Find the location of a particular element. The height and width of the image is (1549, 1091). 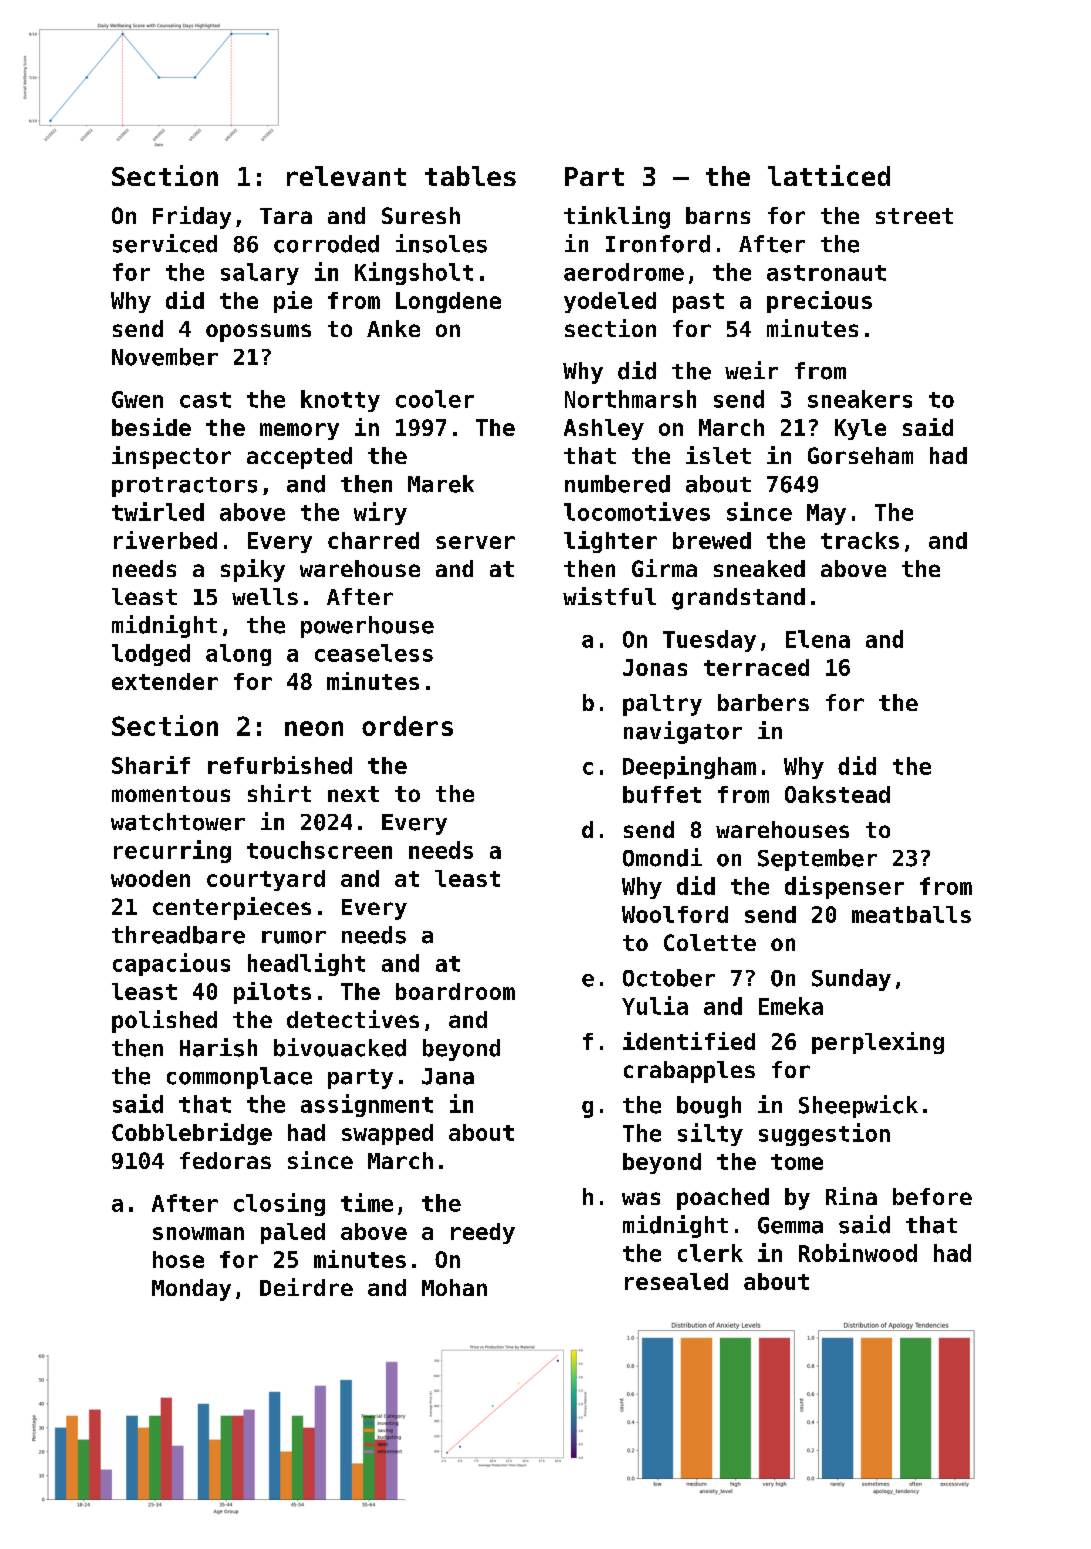

Jana is located at coordinates (448, 1076).
